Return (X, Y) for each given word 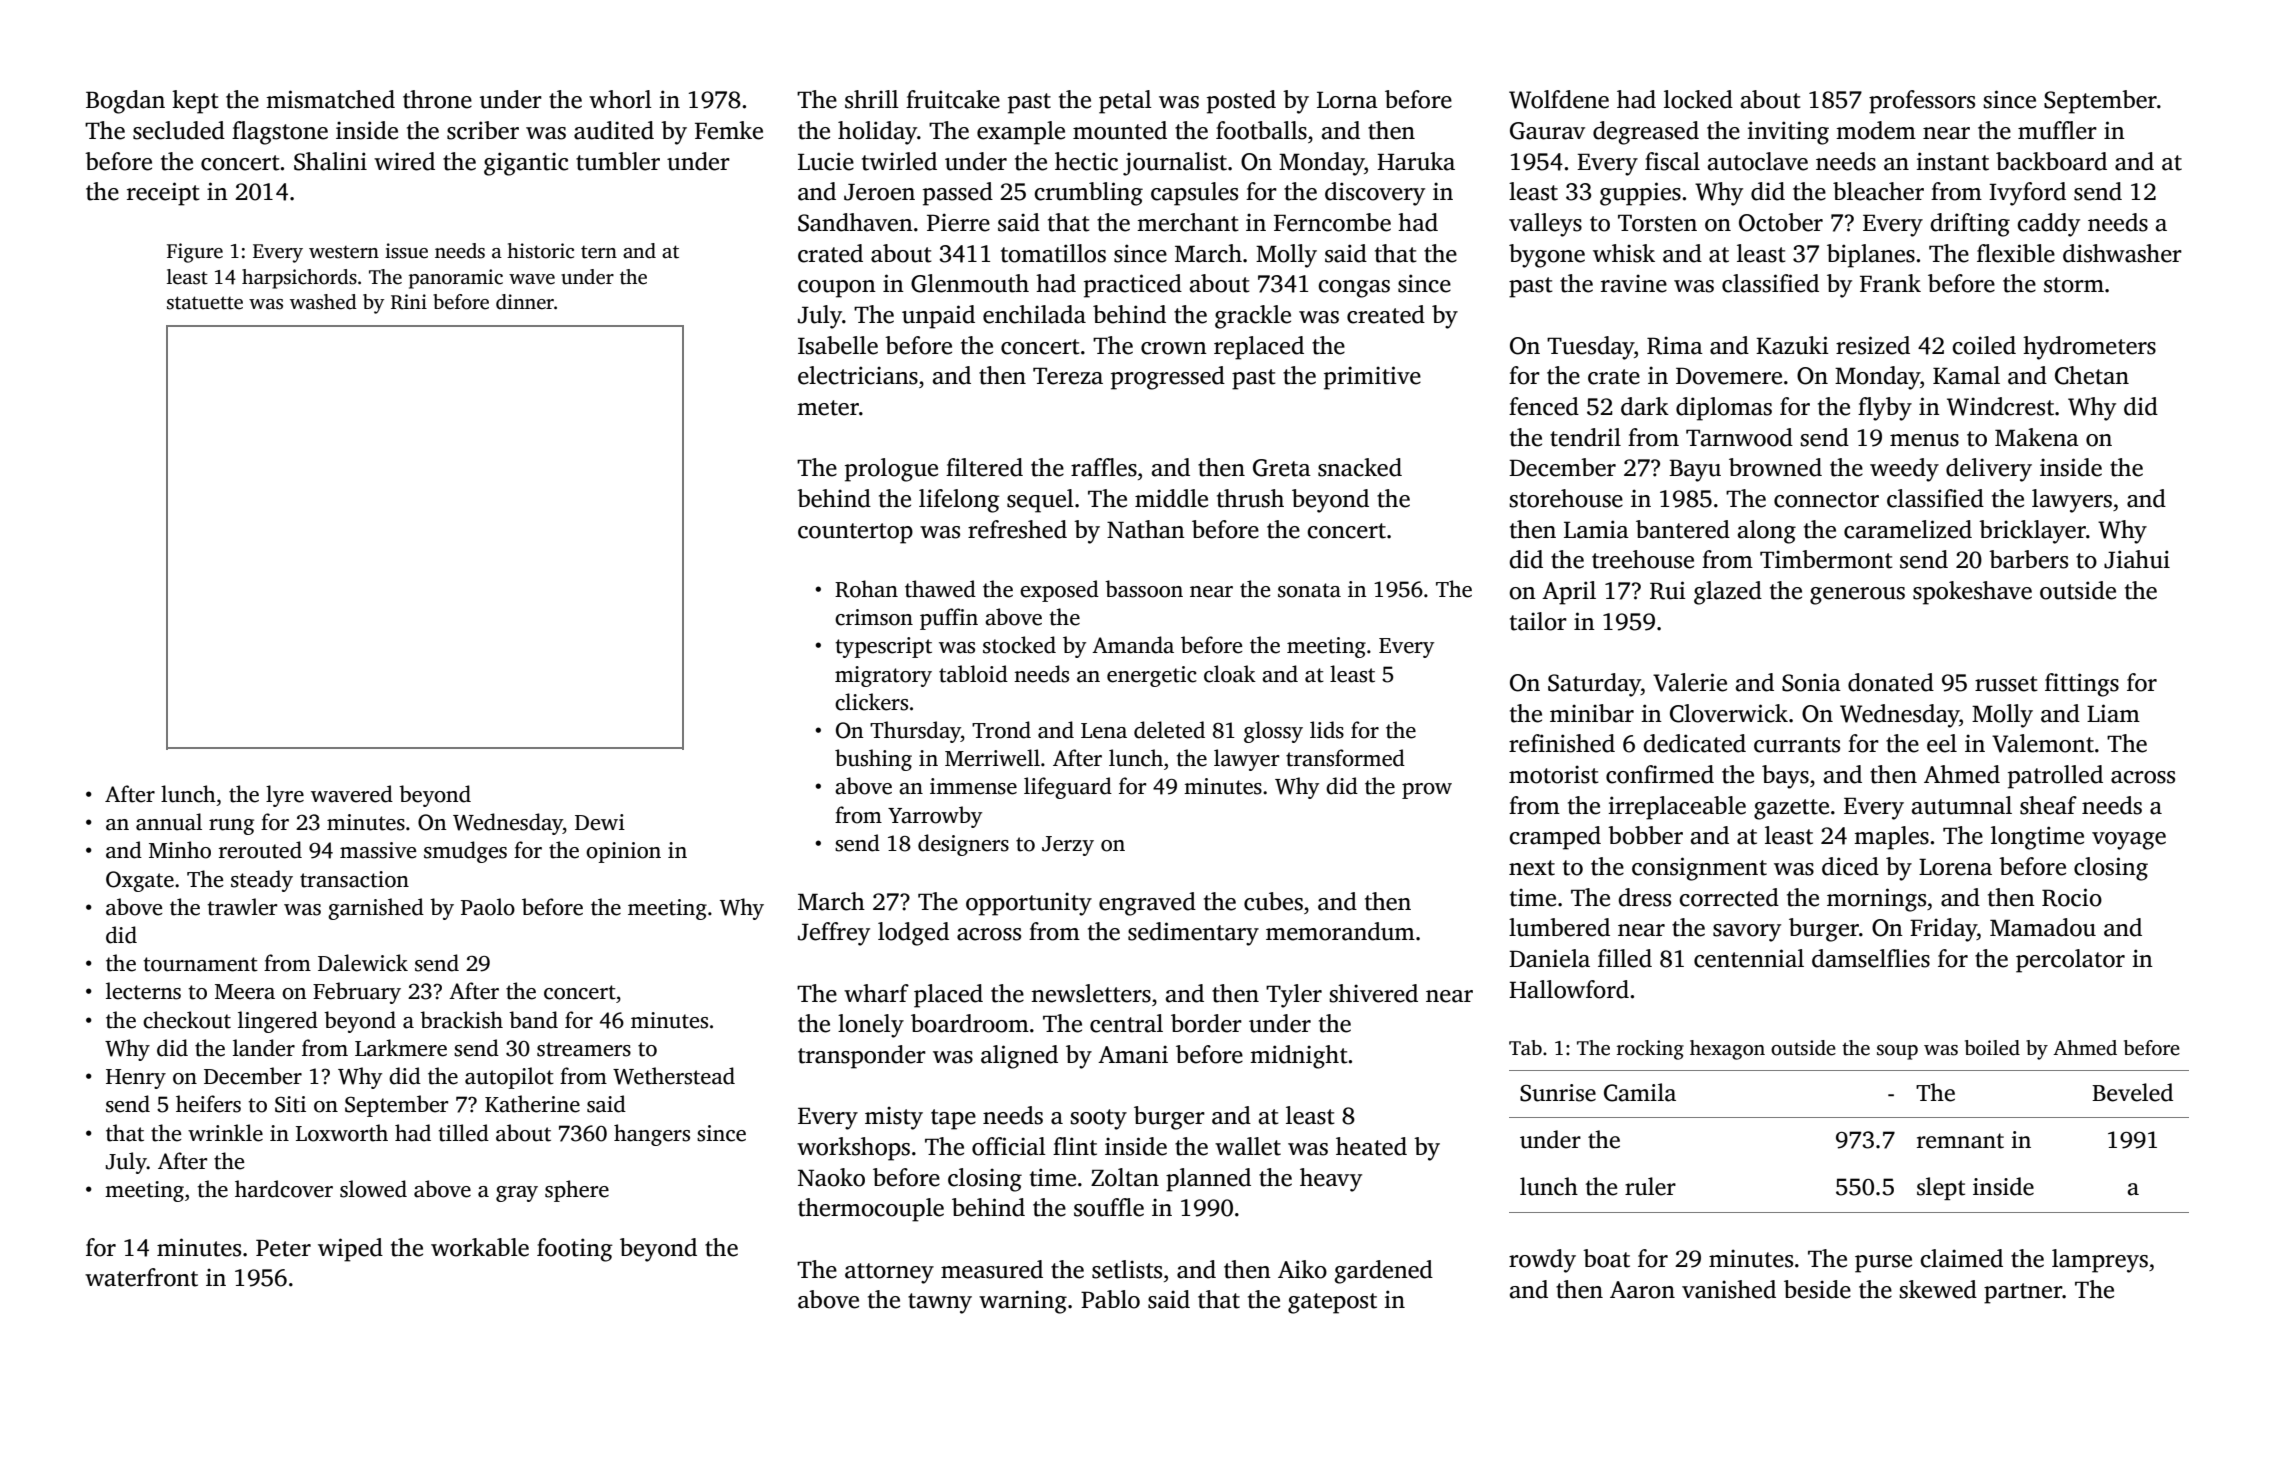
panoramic (456, 279)
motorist (1554, 774)
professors (1922, 102)
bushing (873, 760)
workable (480, 1247)
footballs (1261, 130)
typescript (883, 647)
